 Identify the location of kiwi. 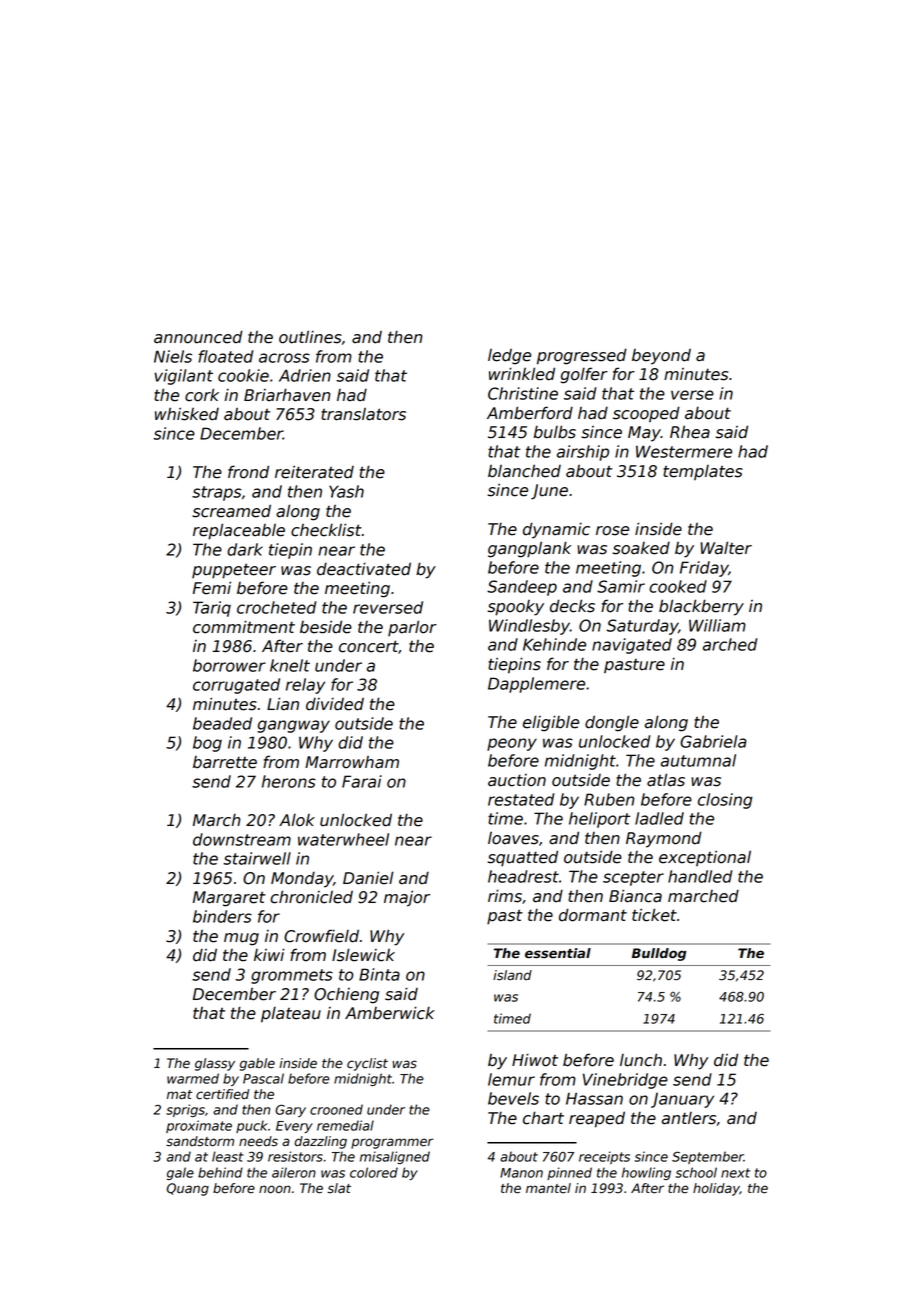
(269, 954).
